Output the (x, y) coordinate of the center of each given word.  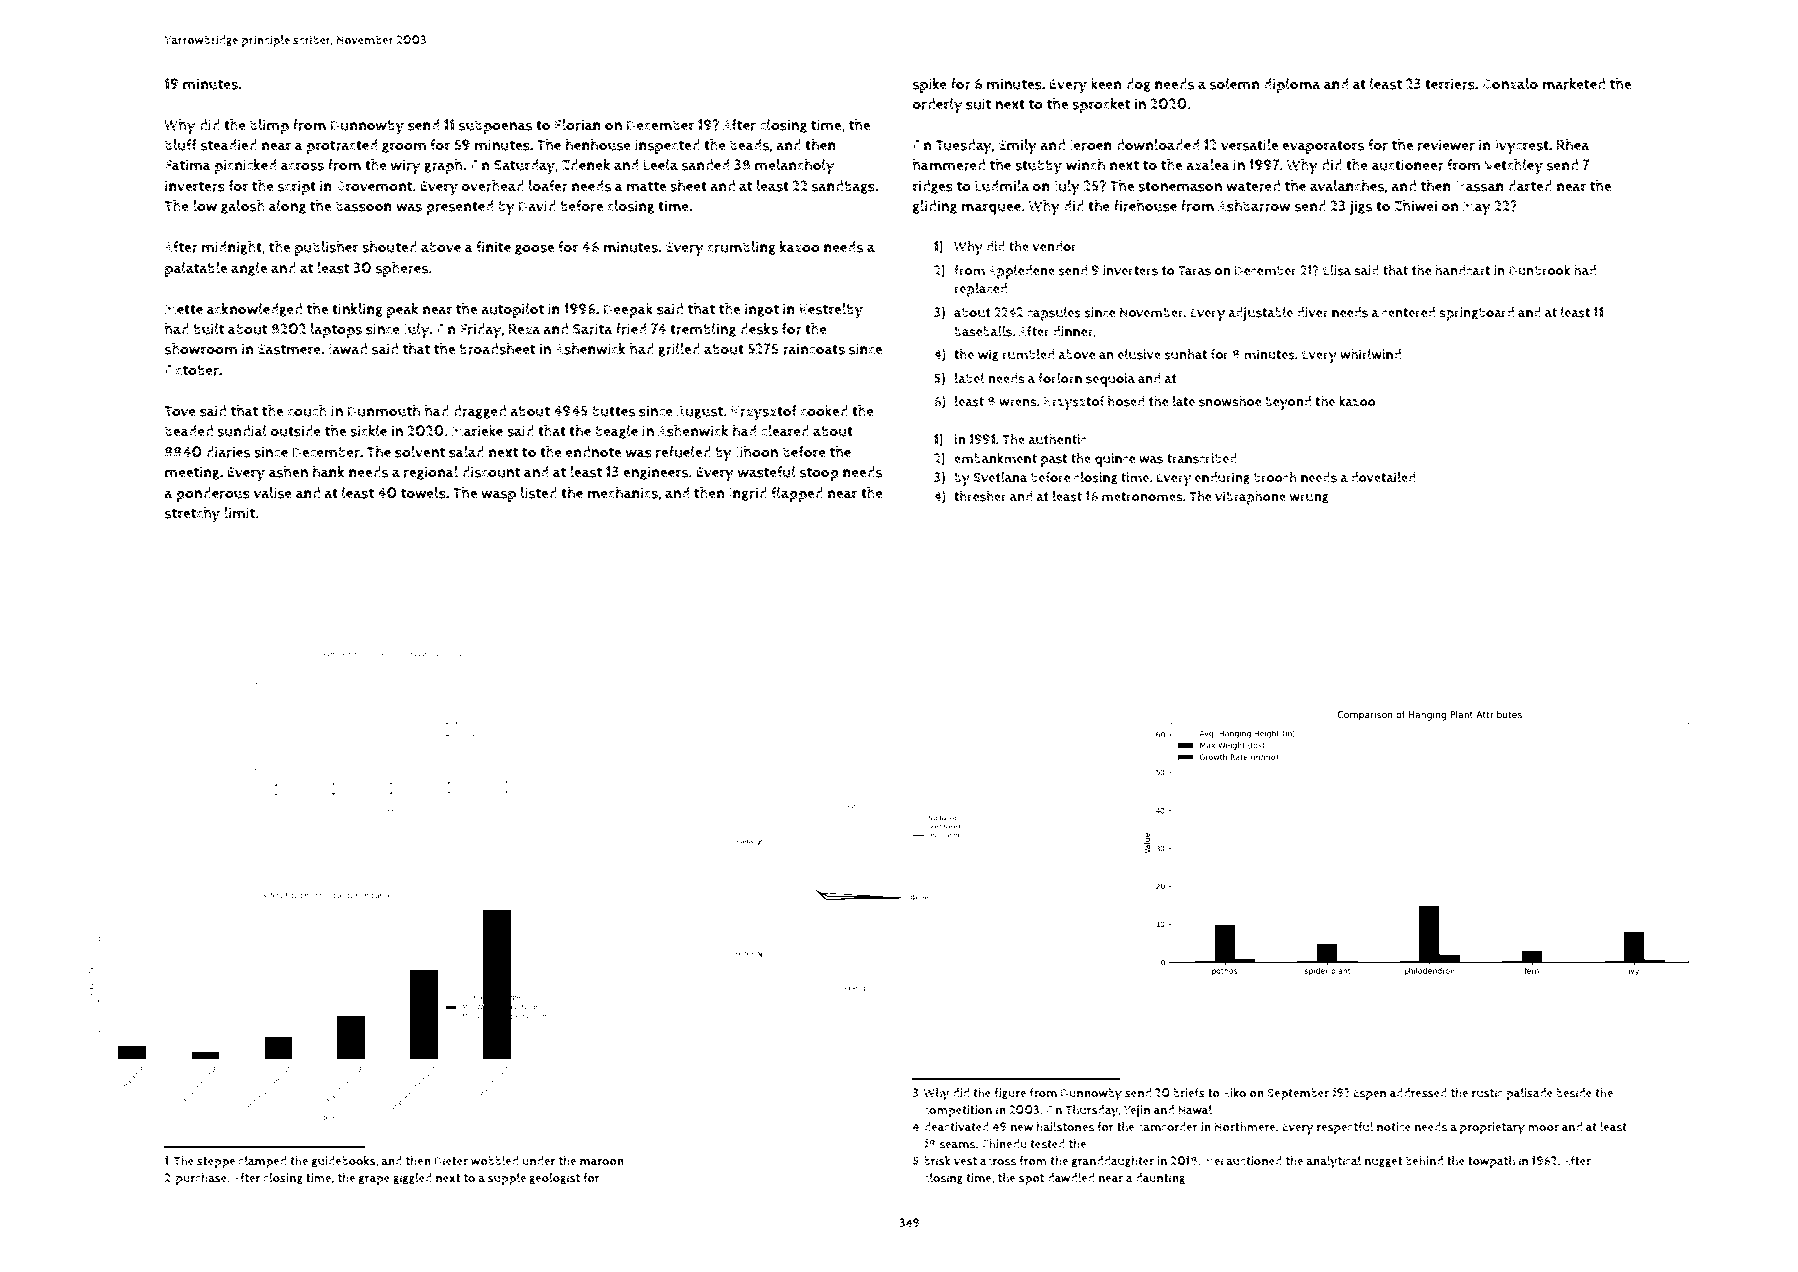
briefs (1189, 1093)
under (538, 1161)
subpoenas (495, 126)
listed (539, 493)
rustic (1487, 1093)
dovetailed (1383, 477)
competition (958, 1111)
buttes (613, 411)
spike (930, 85)
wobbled (495, 1161)
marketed (1573, 84)
